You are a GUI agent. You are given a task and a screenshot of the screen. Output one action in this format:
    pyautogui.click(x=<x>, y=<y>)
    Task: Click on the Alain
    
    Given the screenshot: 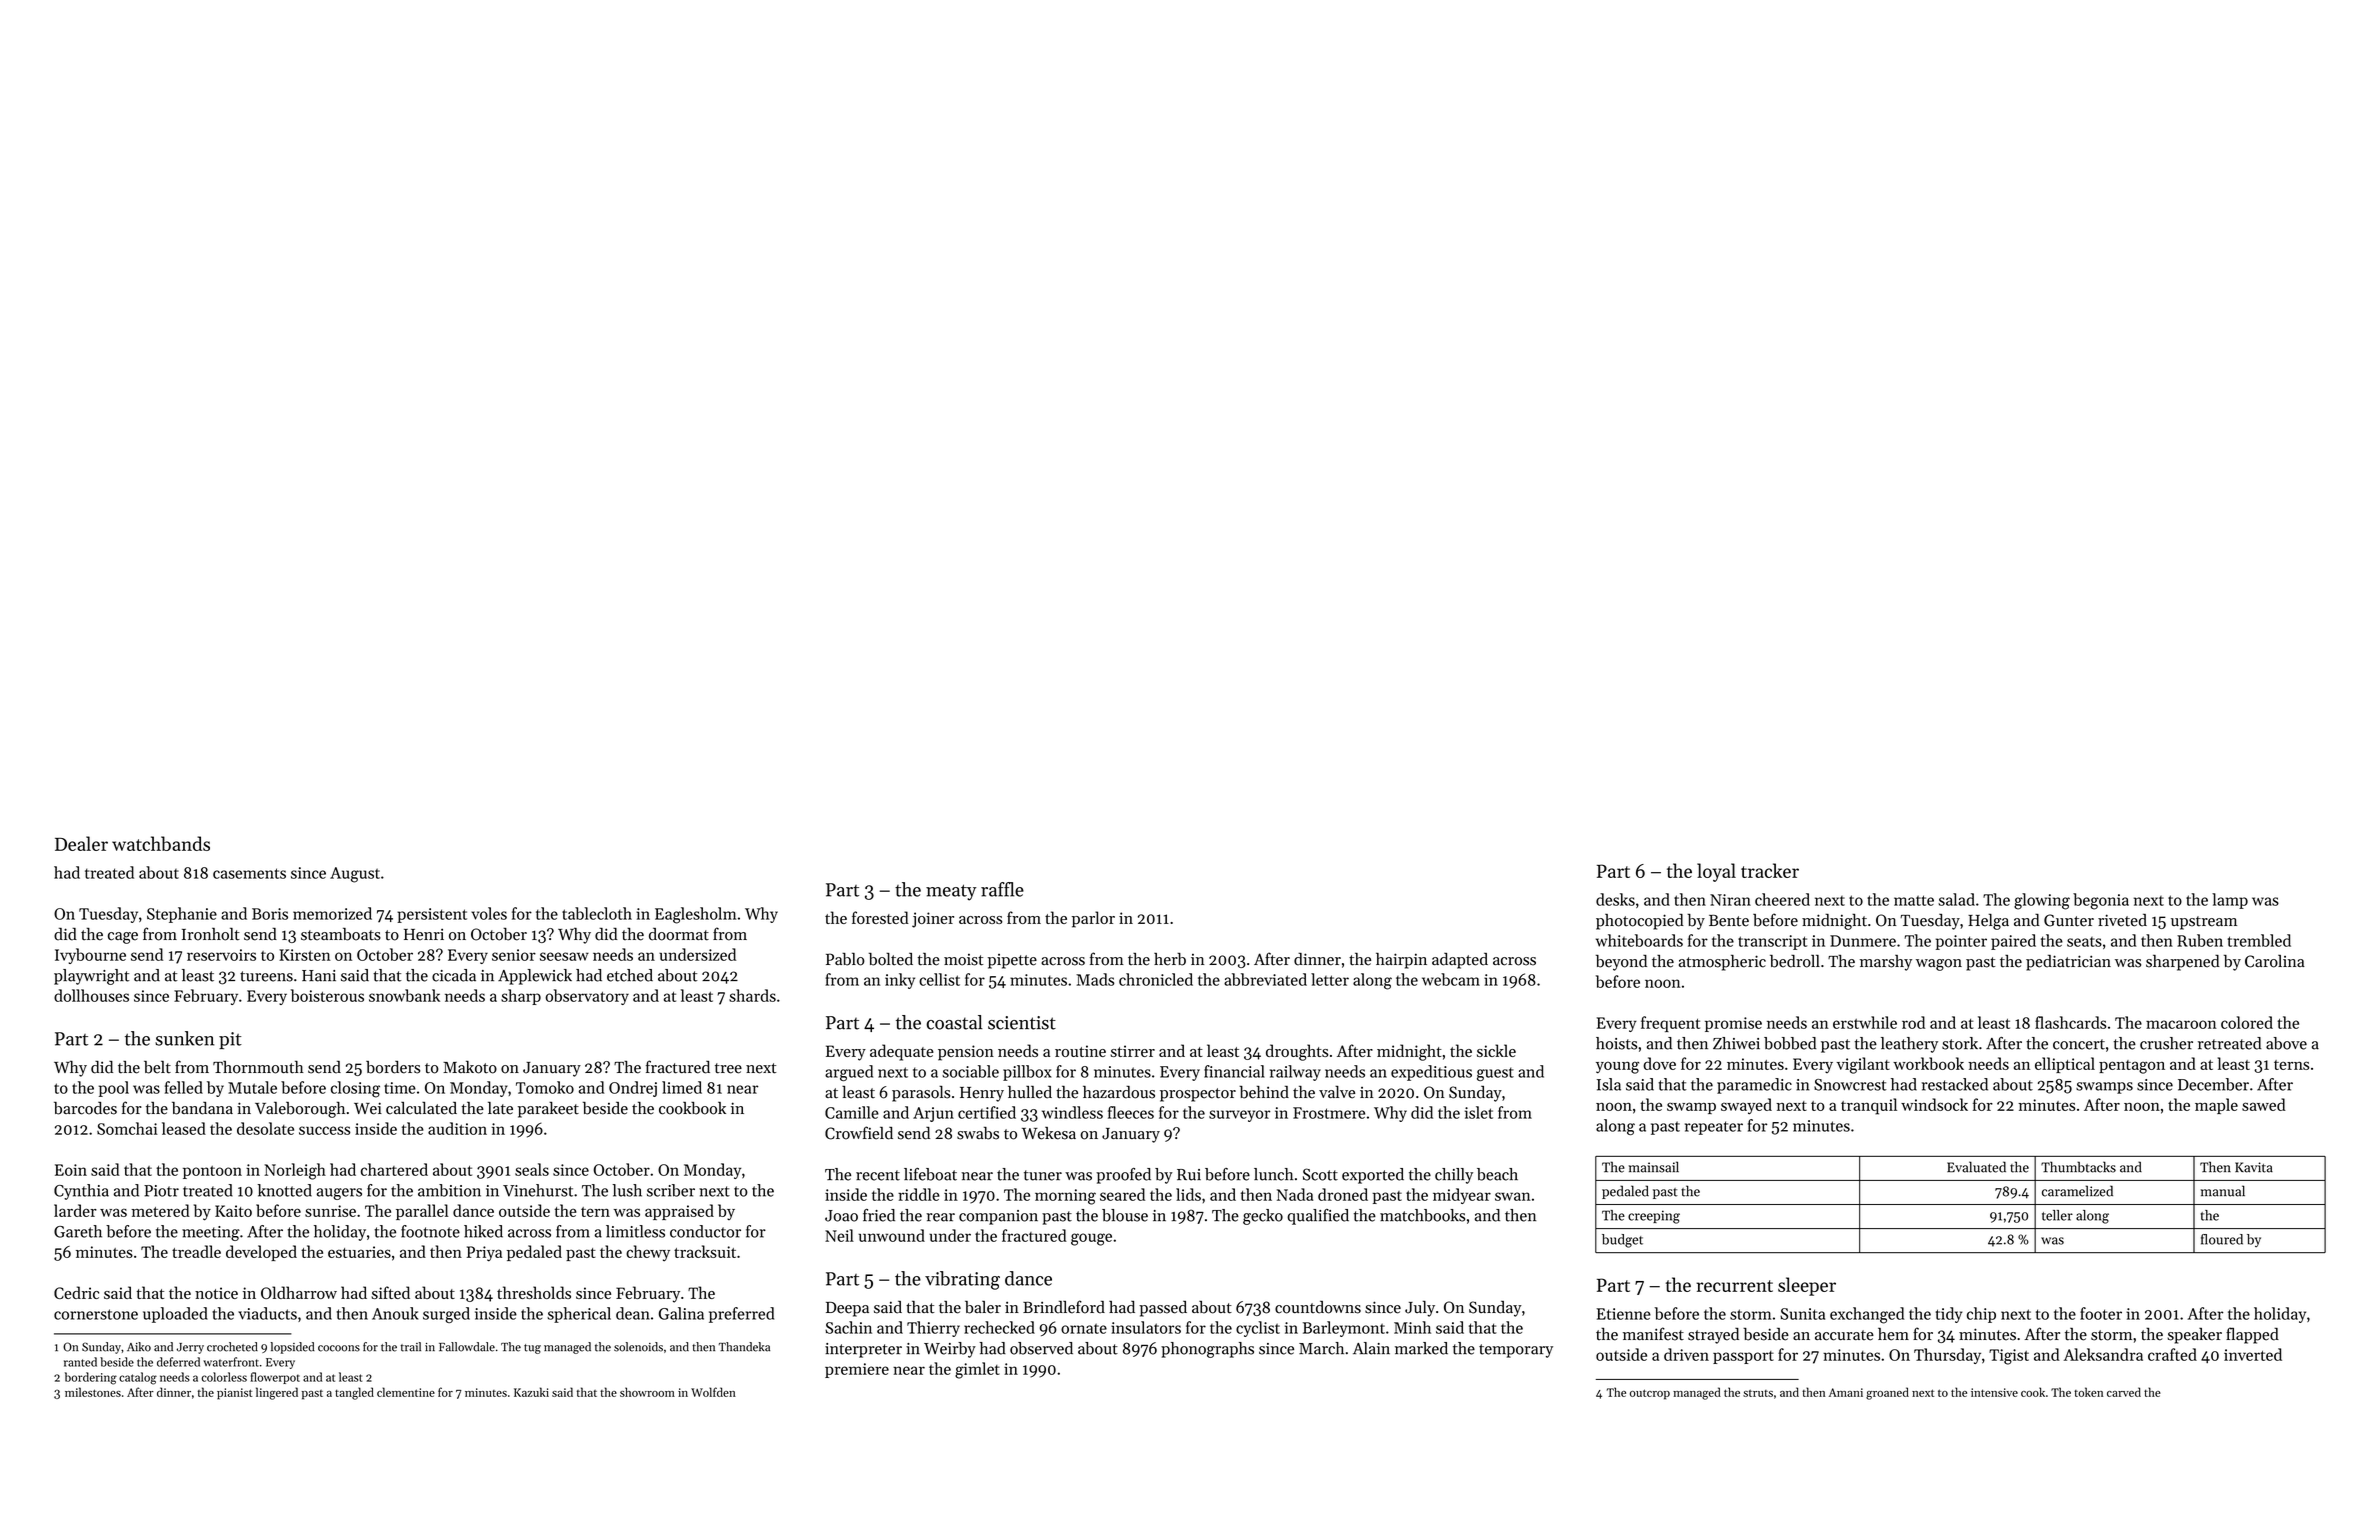 What is the action you would take?
    pyautogui.click(x=1371, y=1348)
